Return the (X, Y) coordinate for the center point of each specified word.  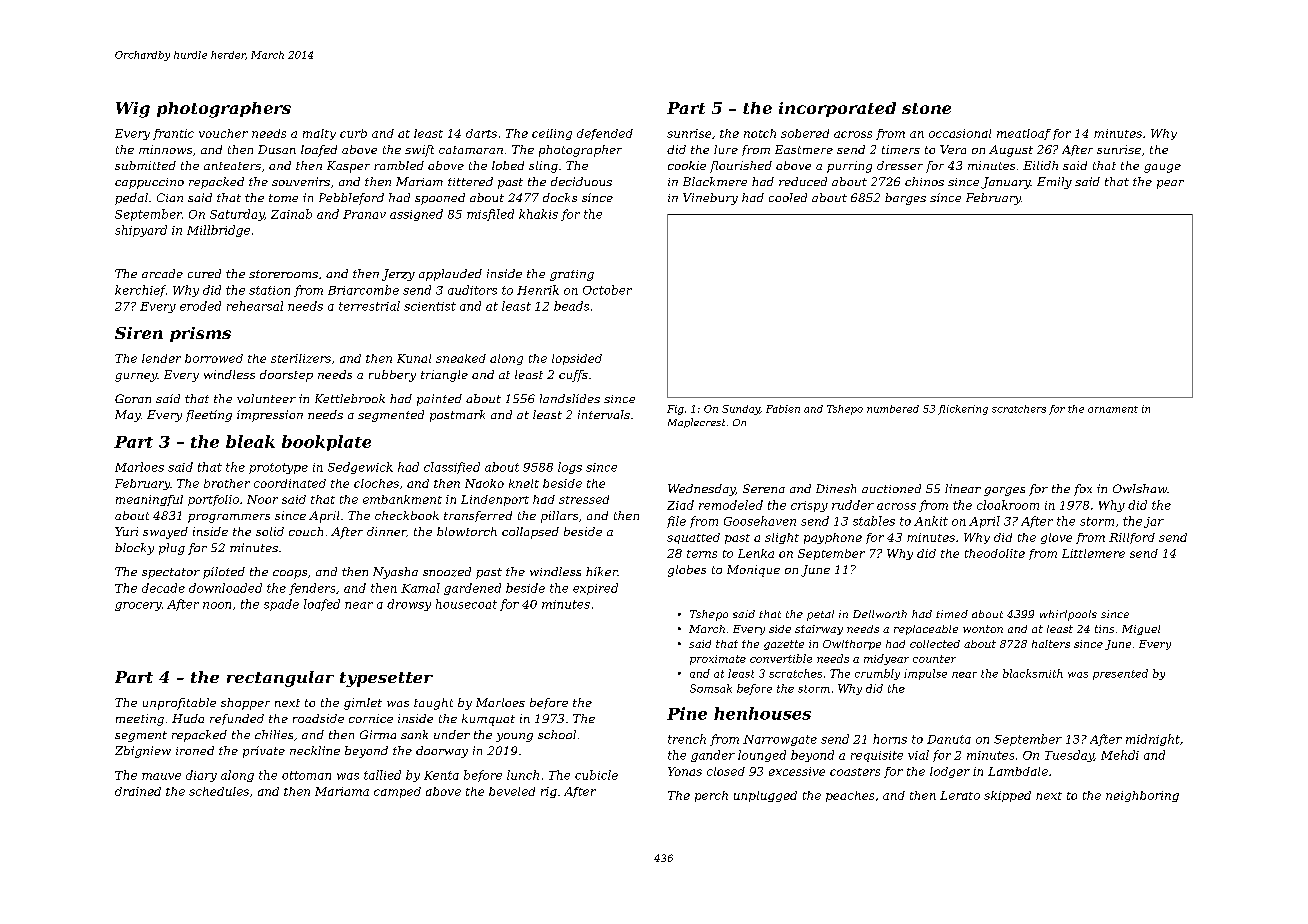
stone (926, 108)
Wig (133, 110)
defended (605, 134)
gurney (136, 377)
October (607, 290)
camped (397, 792)
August (1011, 151)
